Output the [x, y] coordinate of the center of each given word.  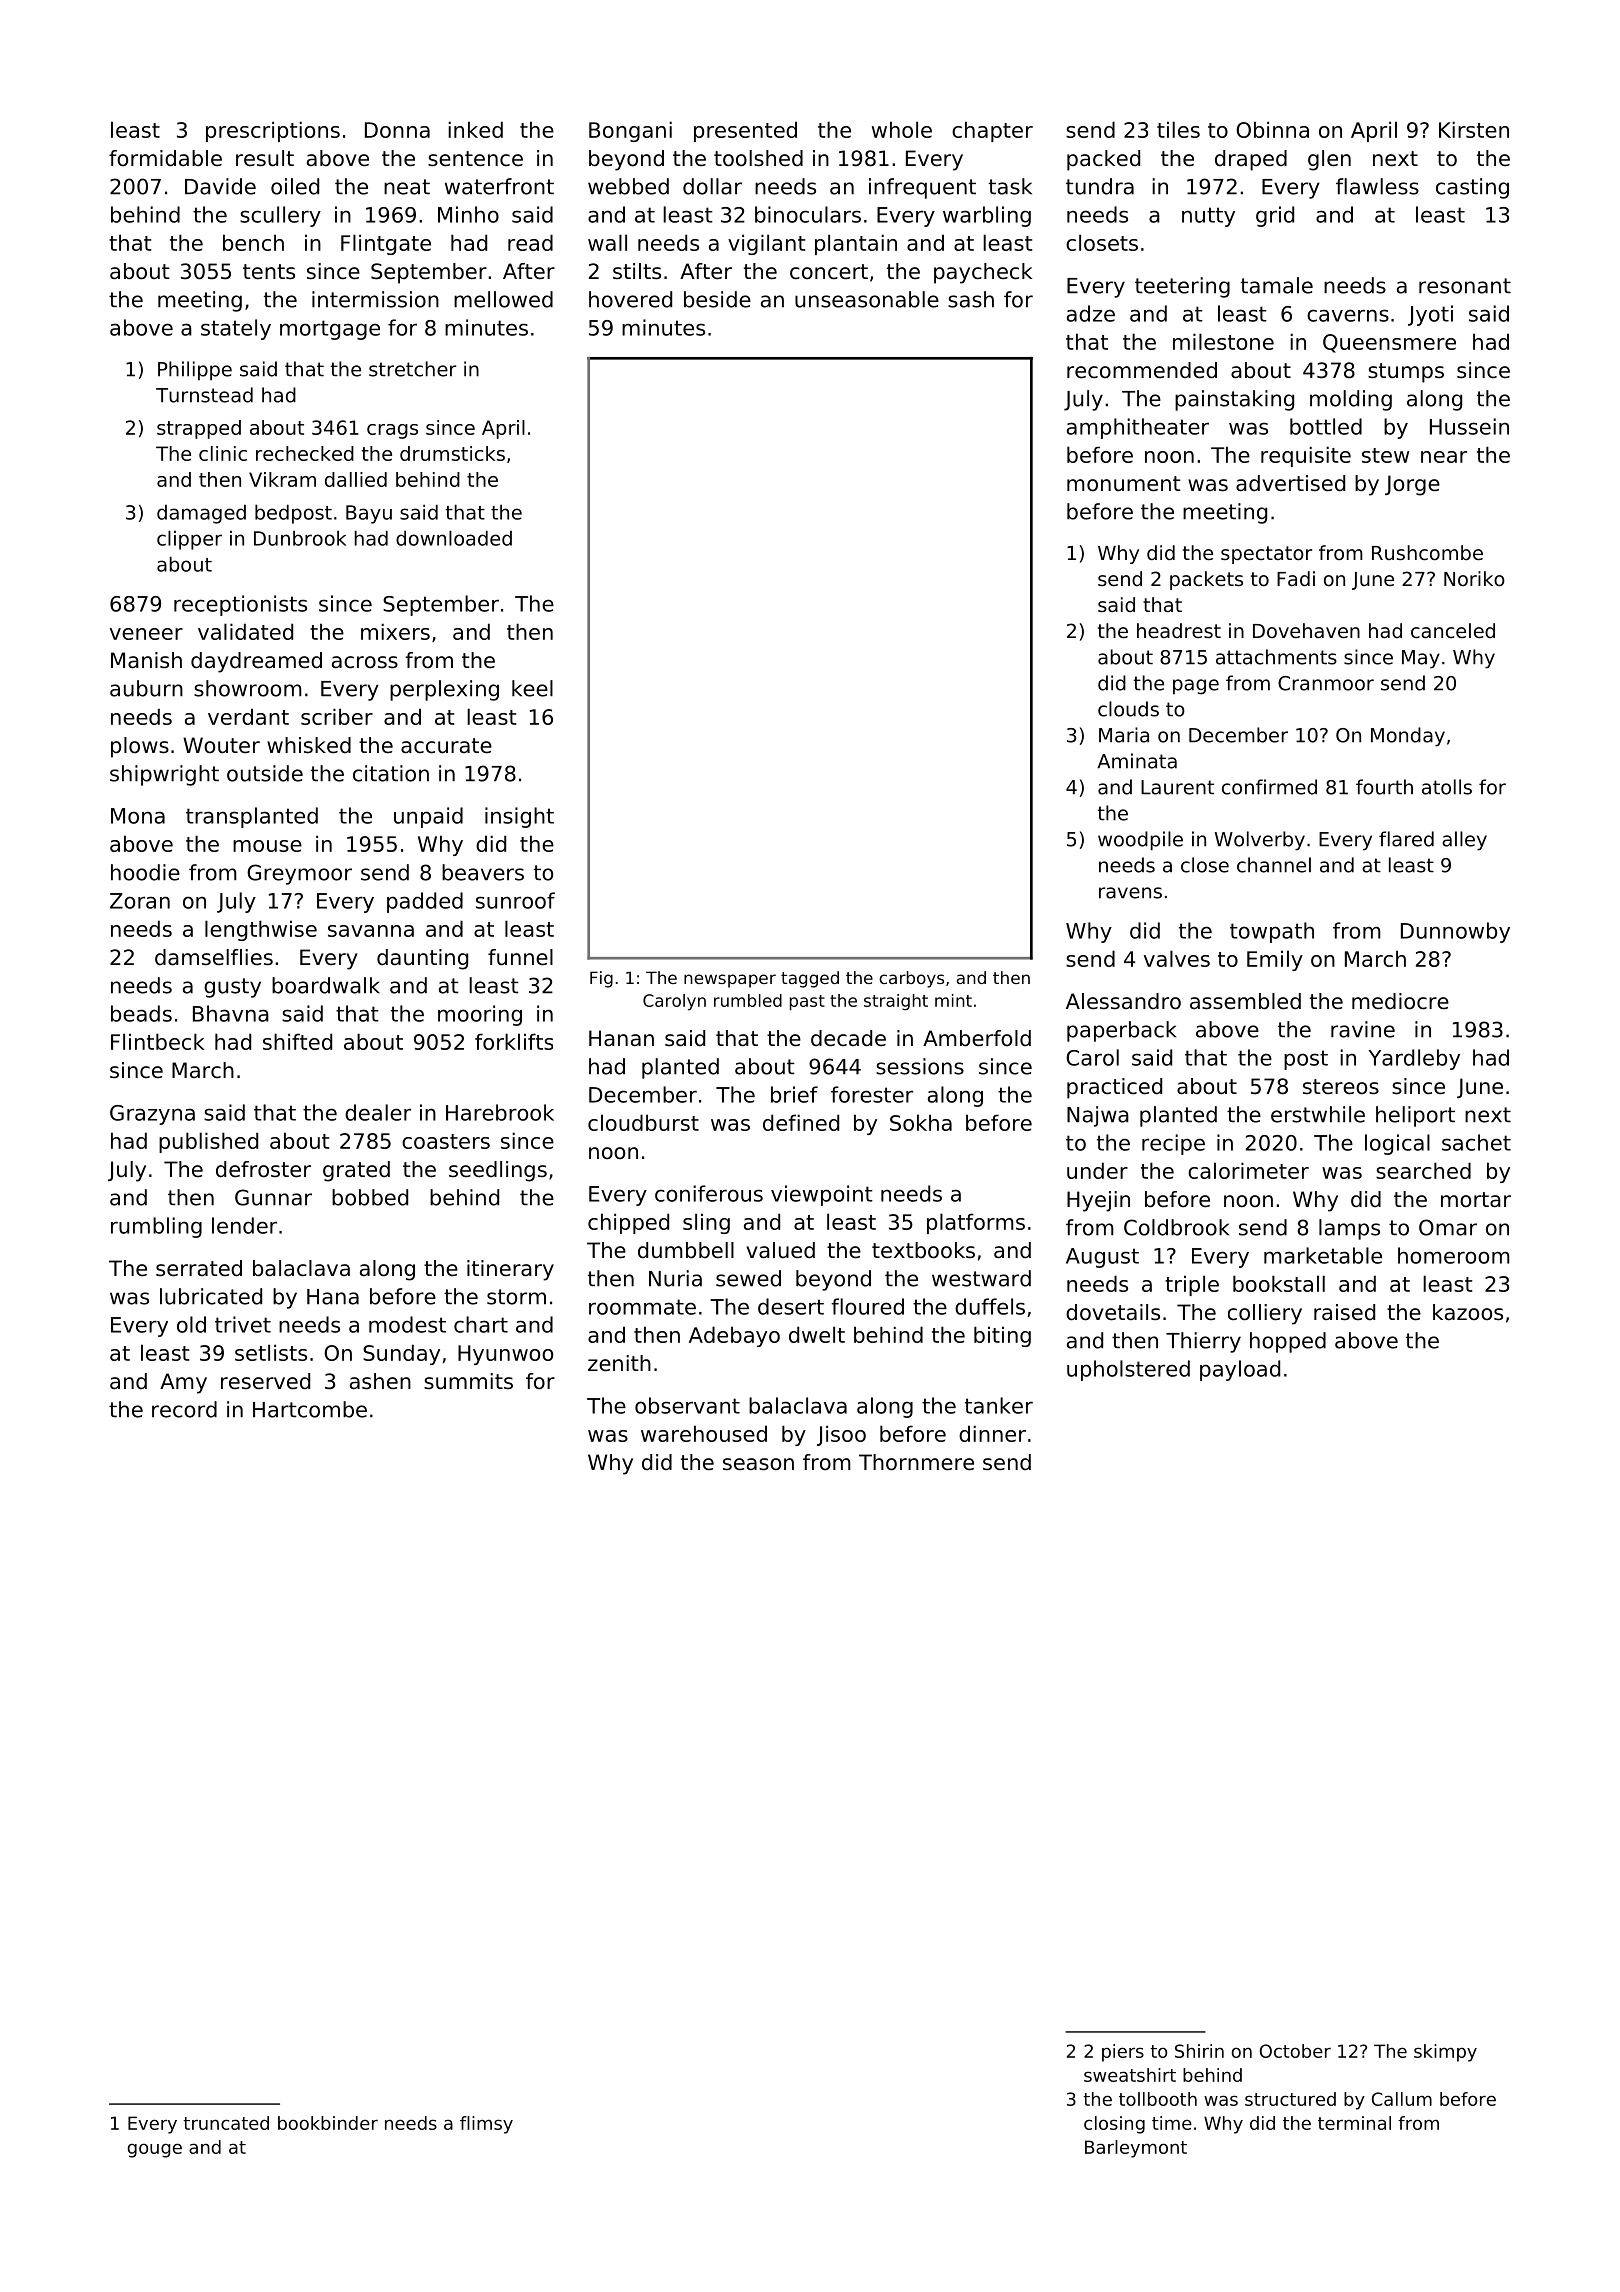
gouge [155, 2150]
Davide [220, 186]
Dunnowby [1455, 932]
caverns [1348, 315]
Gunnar [273, 1197]
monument [1124, 484]
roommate [642, 1307]
